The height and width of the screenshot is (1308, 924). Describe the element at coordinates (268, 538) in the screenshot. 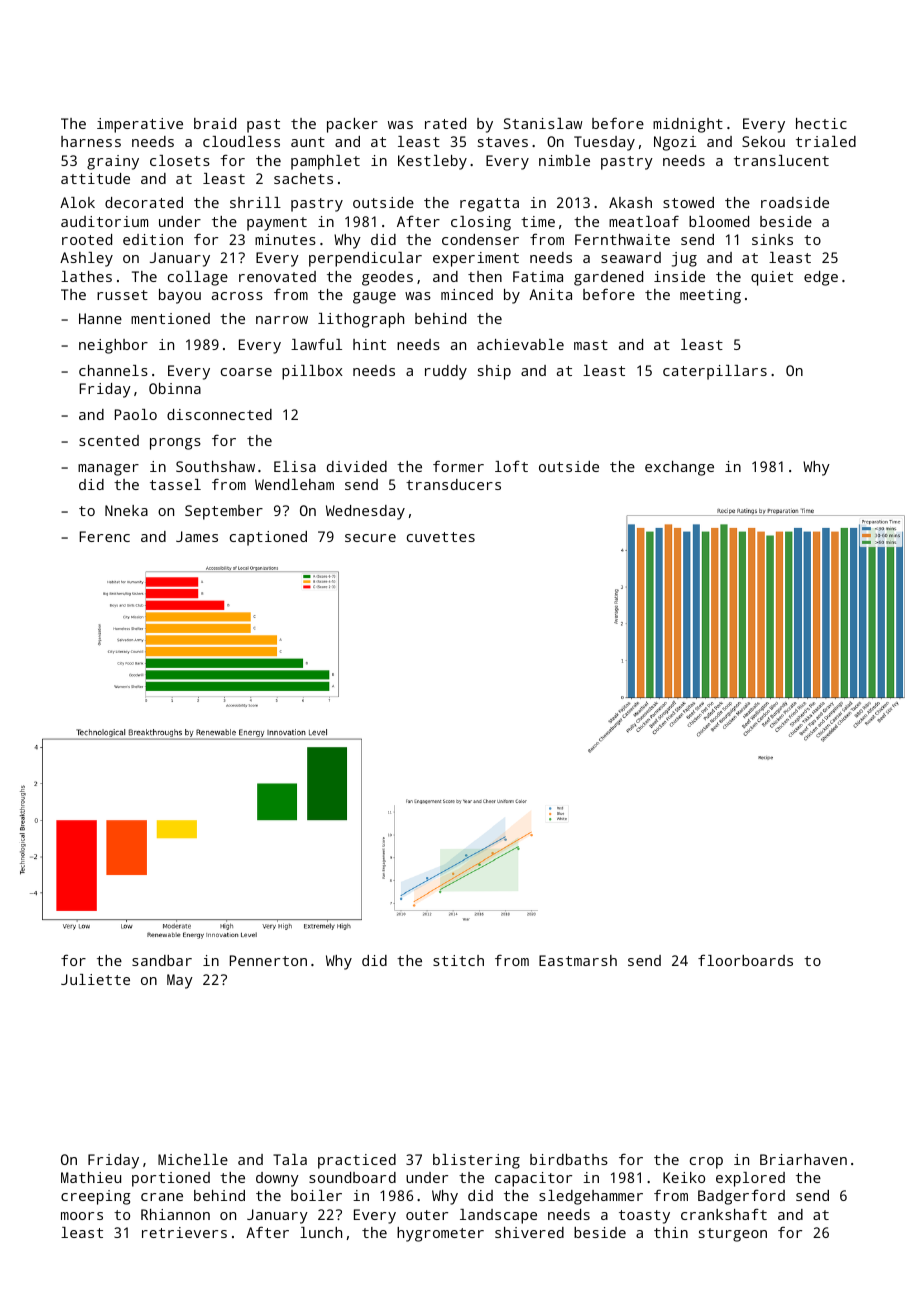

I see `captioned` at that location.
